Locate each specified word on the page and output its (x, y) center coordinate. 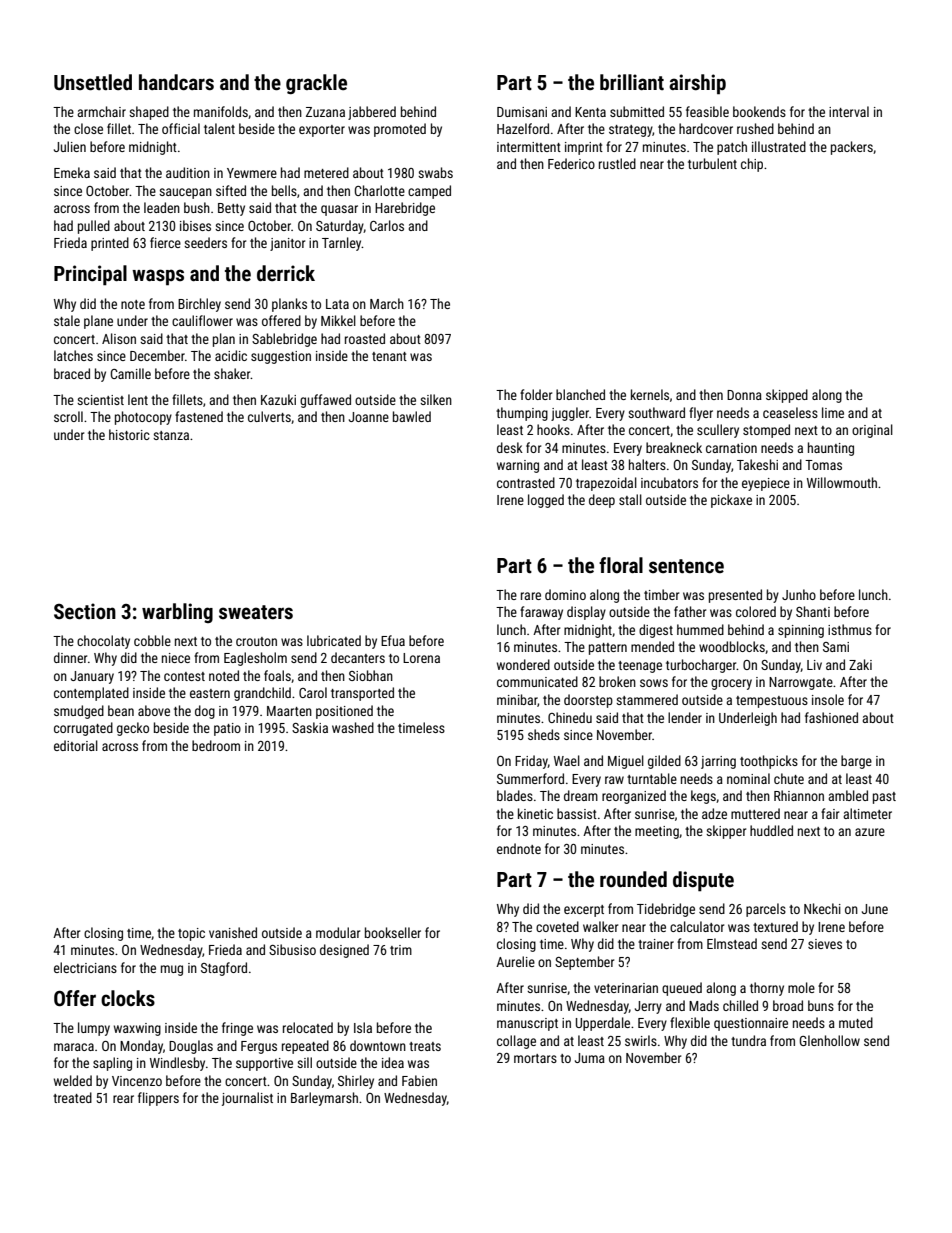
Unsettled (93, 82)
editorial (76, 745)
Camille (131, 373)
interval (849, 111)
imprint (584, 148)
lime (833, 412)
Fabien (419, 1080)
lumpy (94, 1029)
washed (353, 727)
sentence (686, 566)
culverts (269, 416)
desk (510, 447)
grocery (731, 684)
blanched (580, 394)
